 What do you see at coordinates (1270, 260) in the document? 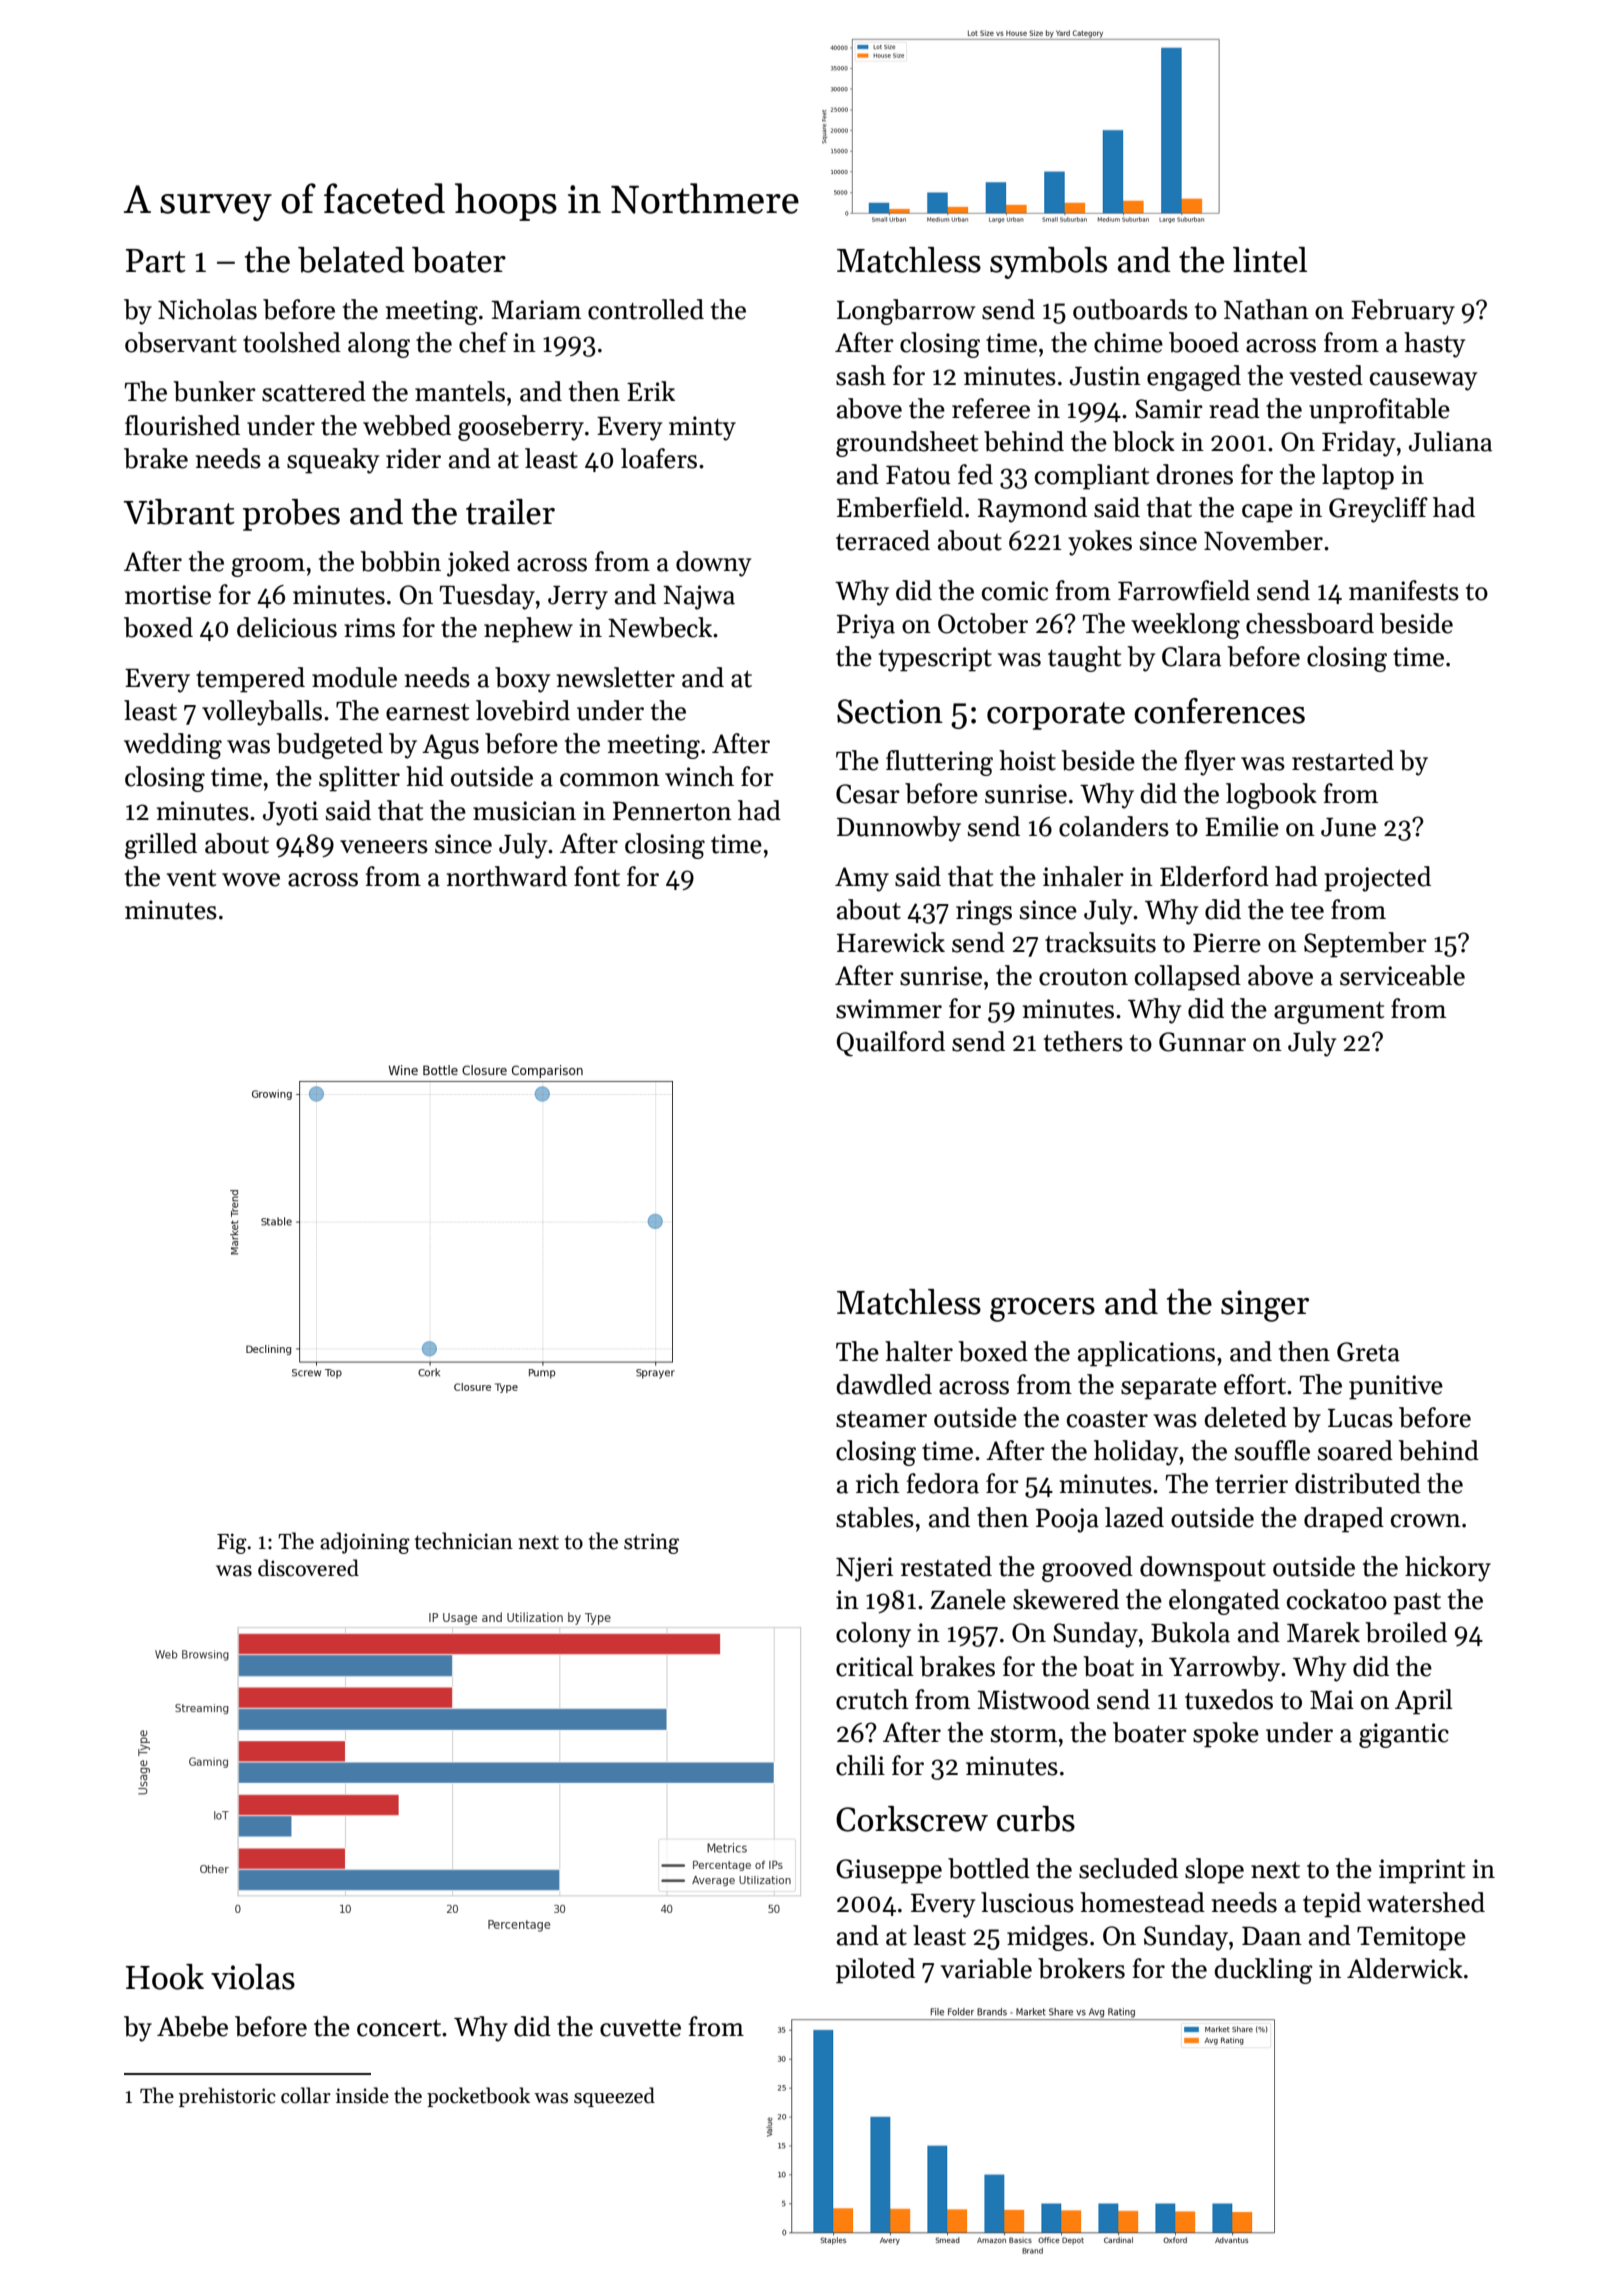
I see `lintel` at bounding box center [1270, 260].
